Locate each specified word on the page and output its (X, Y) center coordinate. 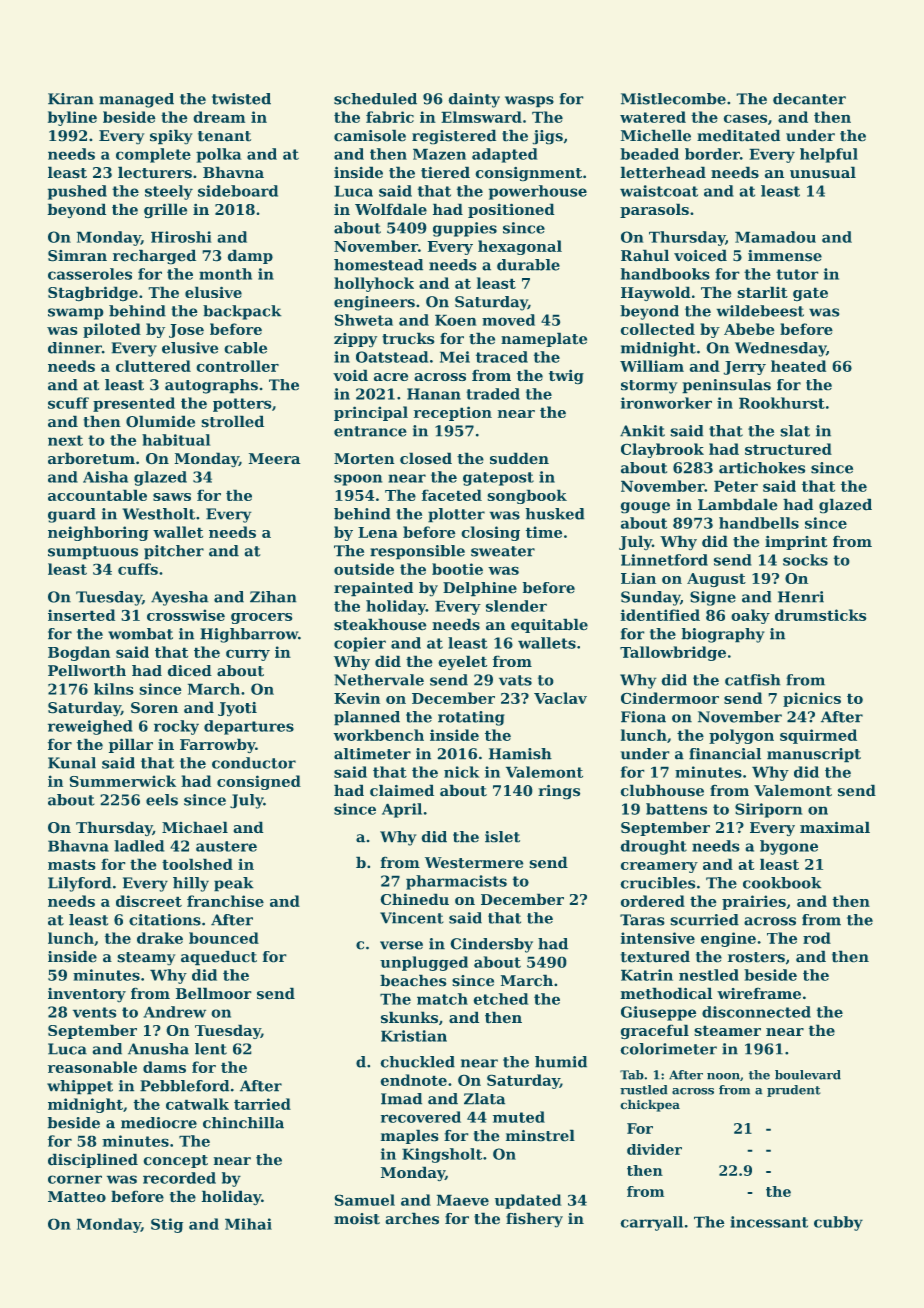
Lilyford (80, 884)
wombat (140, 634)
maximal (835, 827)
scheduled (375, 99)
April (402, 810)
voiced (700, 255)
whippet (80, 1087)
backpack (242, 312)
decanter (809, 99)
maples (410, 1136)
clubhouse (662, 790)
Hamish (520, 754)
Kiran (71, 99)
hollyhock (374, 284)
